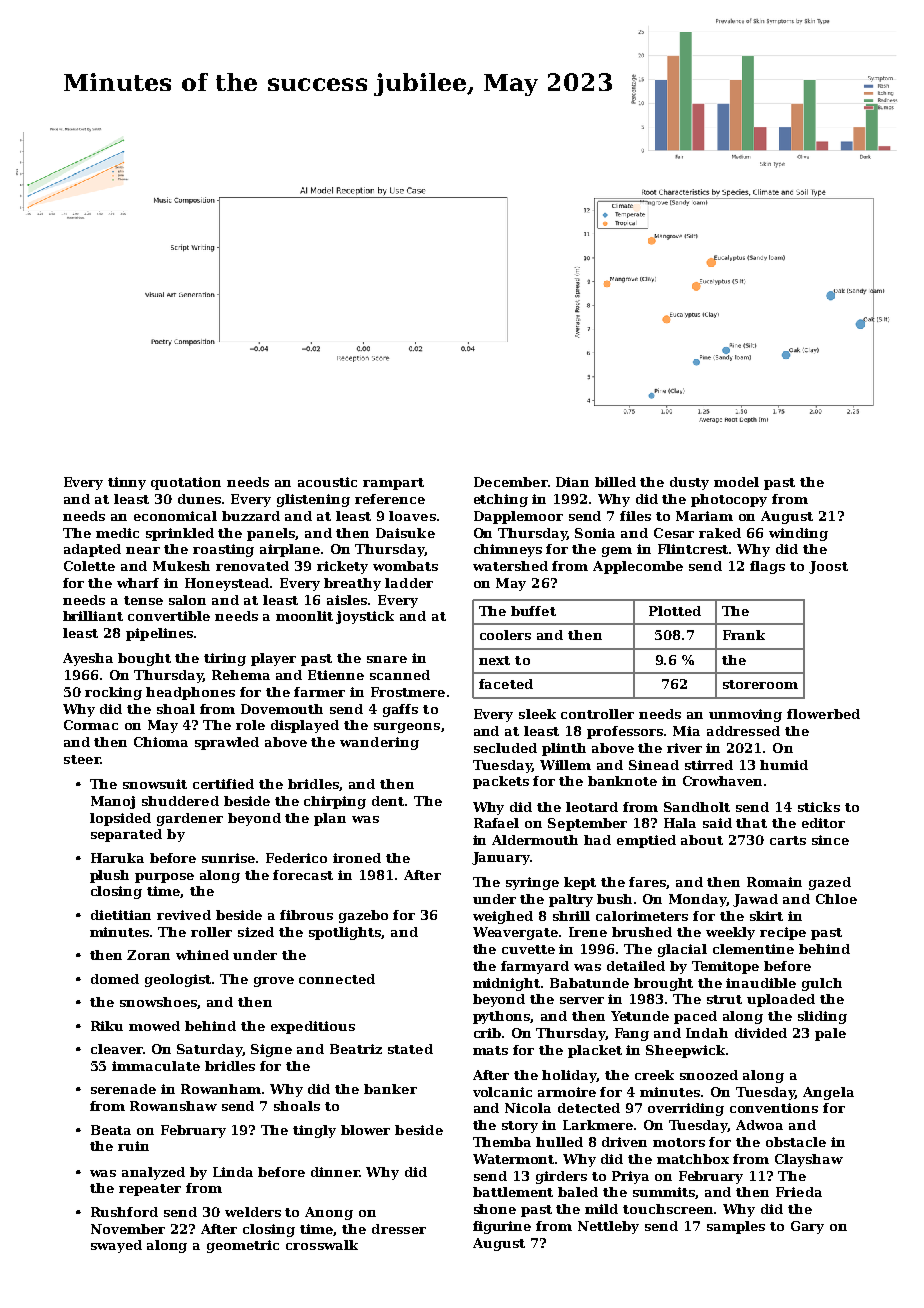  I want to click on volcanic, so click(502, 1092).
